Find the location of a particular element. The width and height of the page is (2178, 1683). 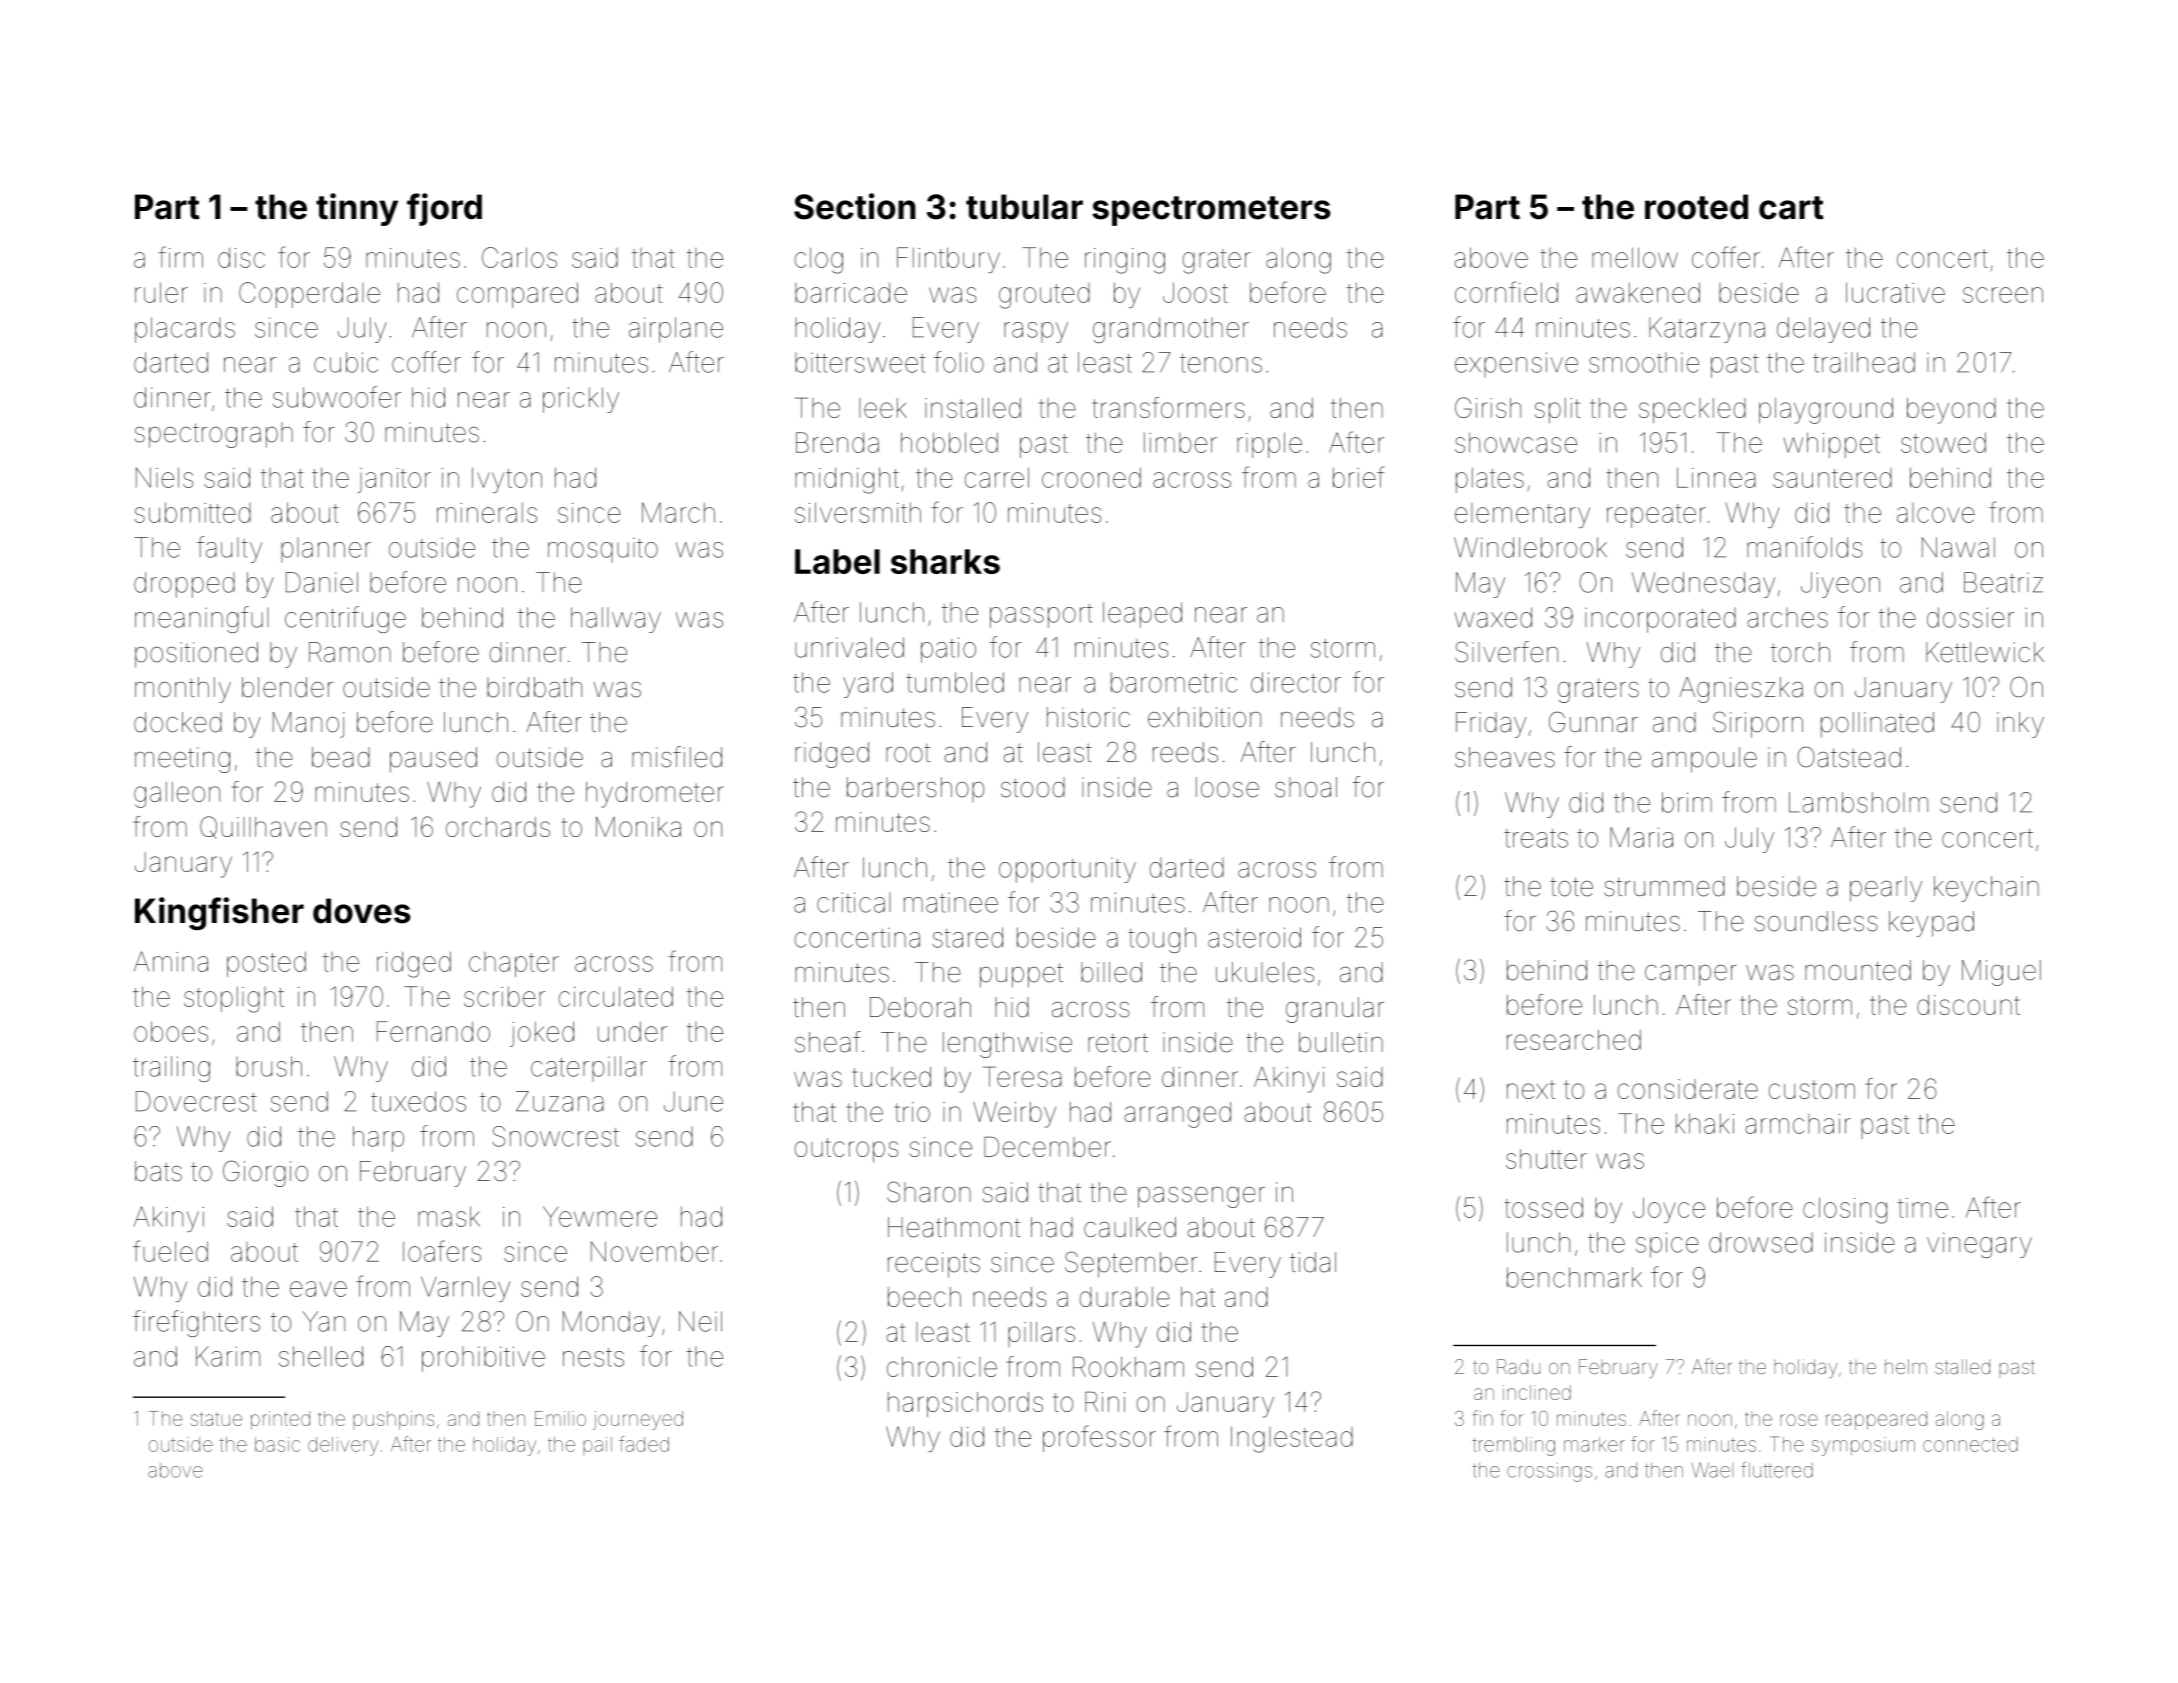

Kingfisher is located at coordinates (219, 913).
